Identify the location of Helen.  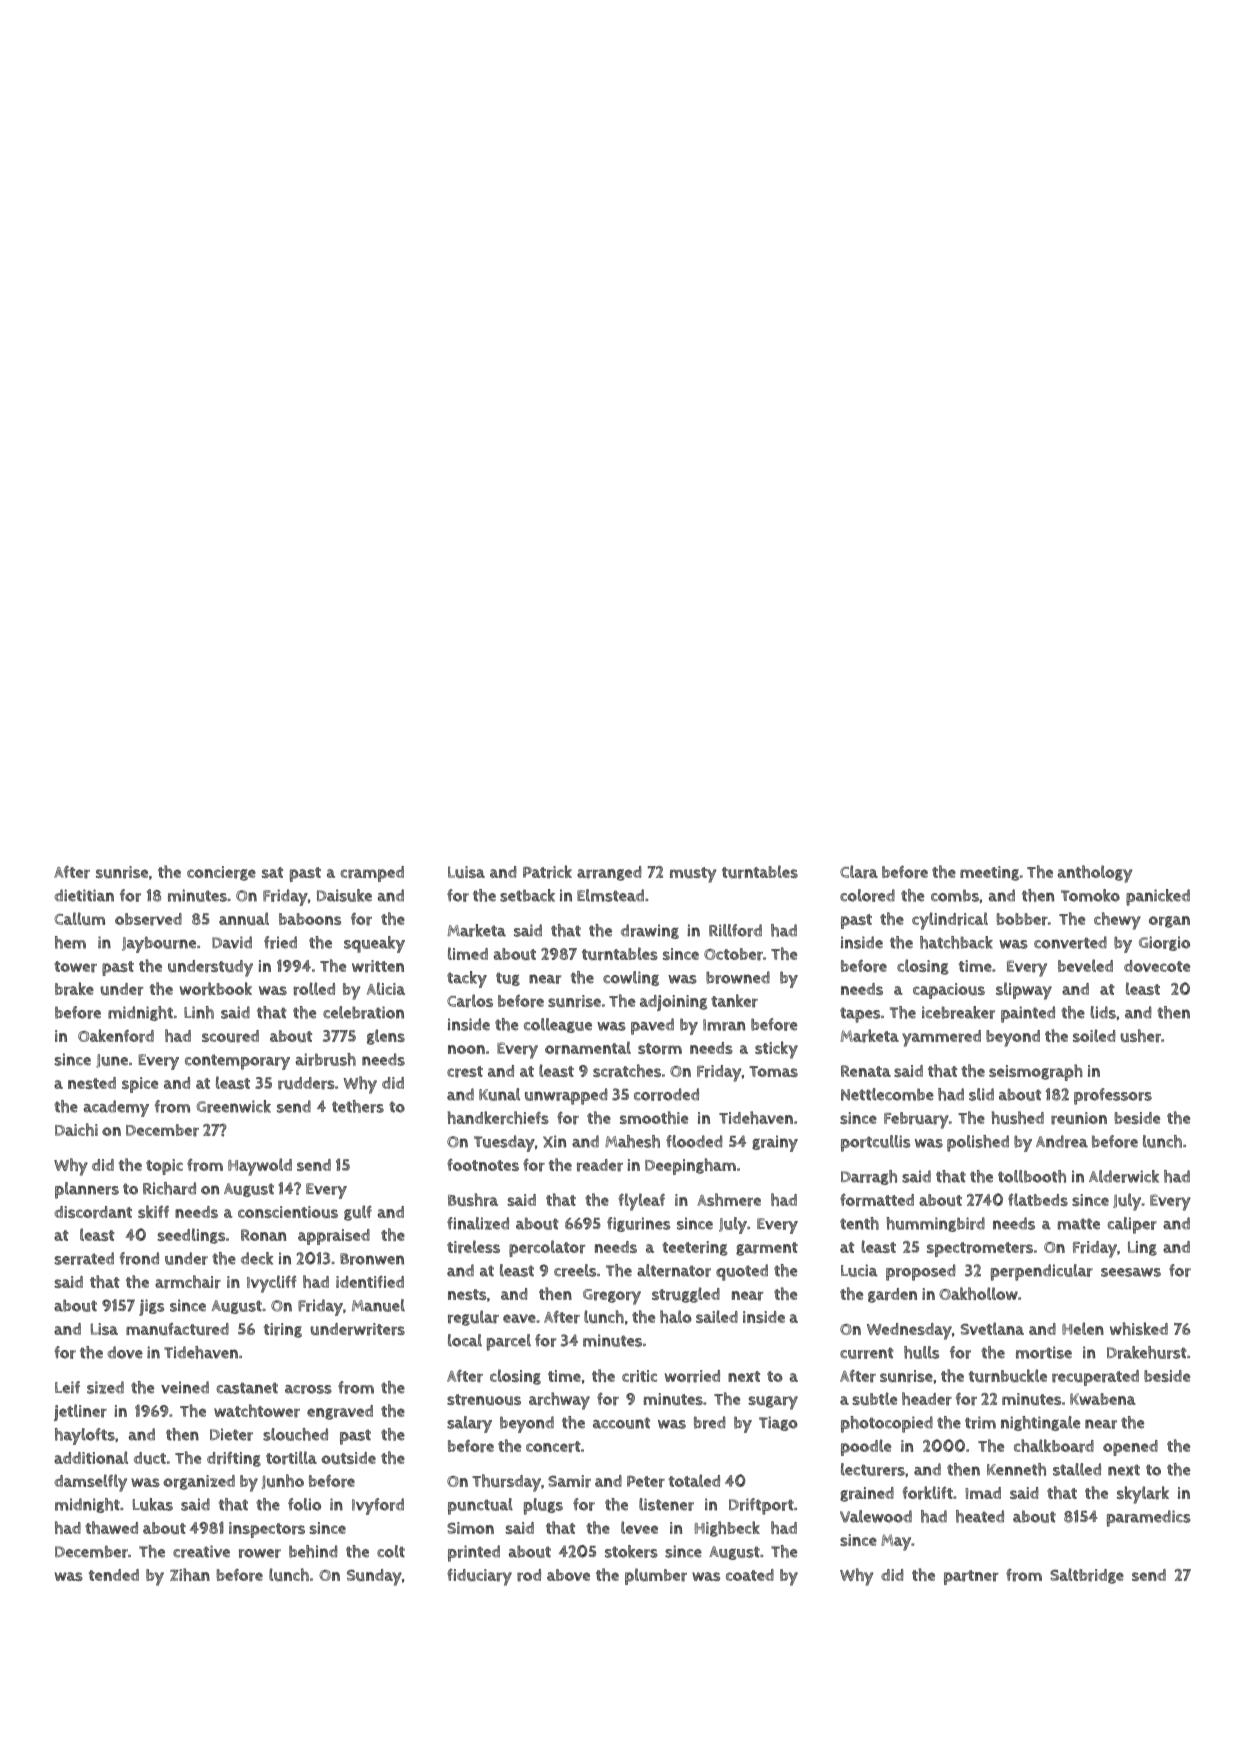
(1083, 1328).
